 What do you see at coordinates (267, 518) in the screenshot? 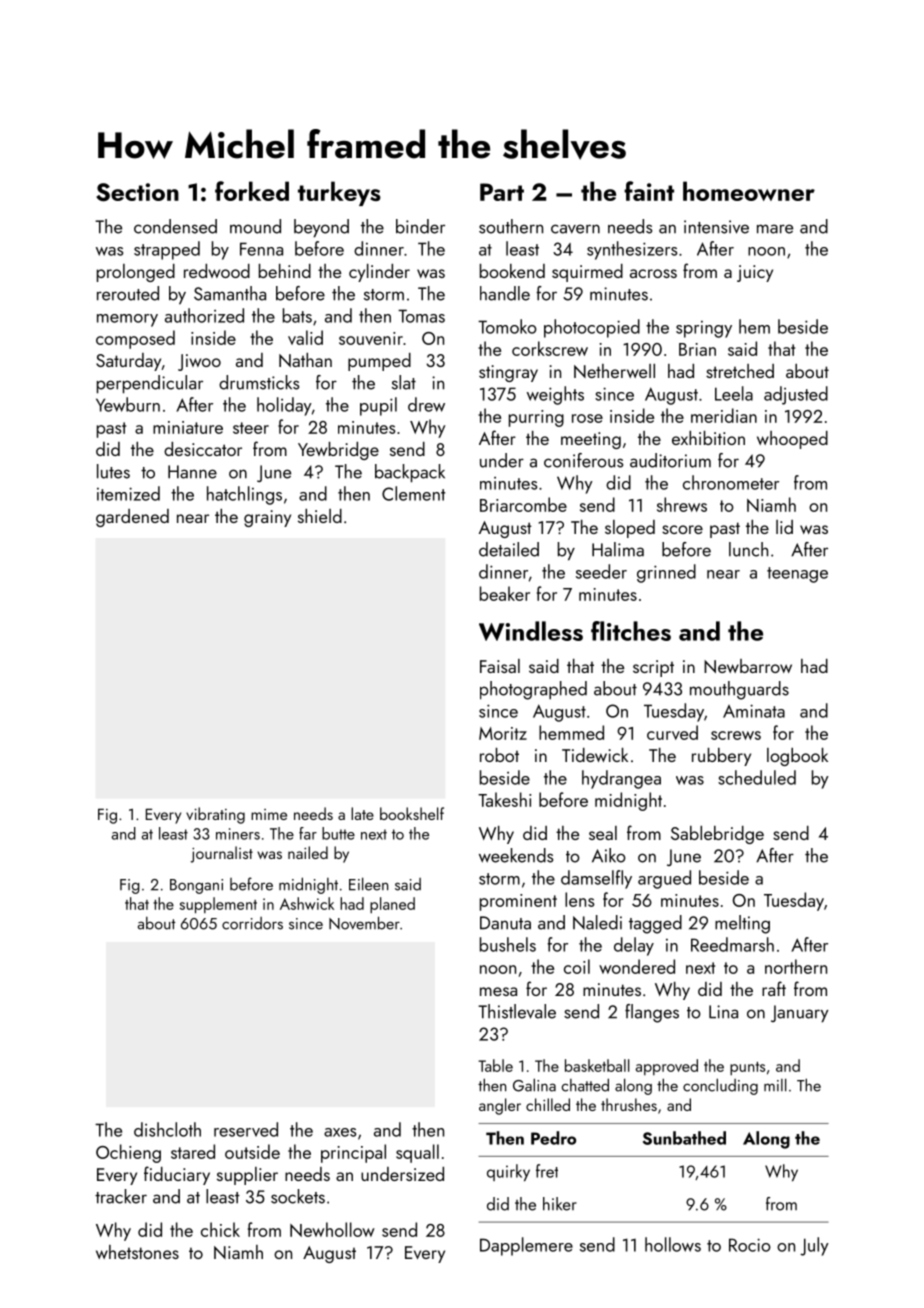
I see `grainy` at bounding box center [267, 518].
